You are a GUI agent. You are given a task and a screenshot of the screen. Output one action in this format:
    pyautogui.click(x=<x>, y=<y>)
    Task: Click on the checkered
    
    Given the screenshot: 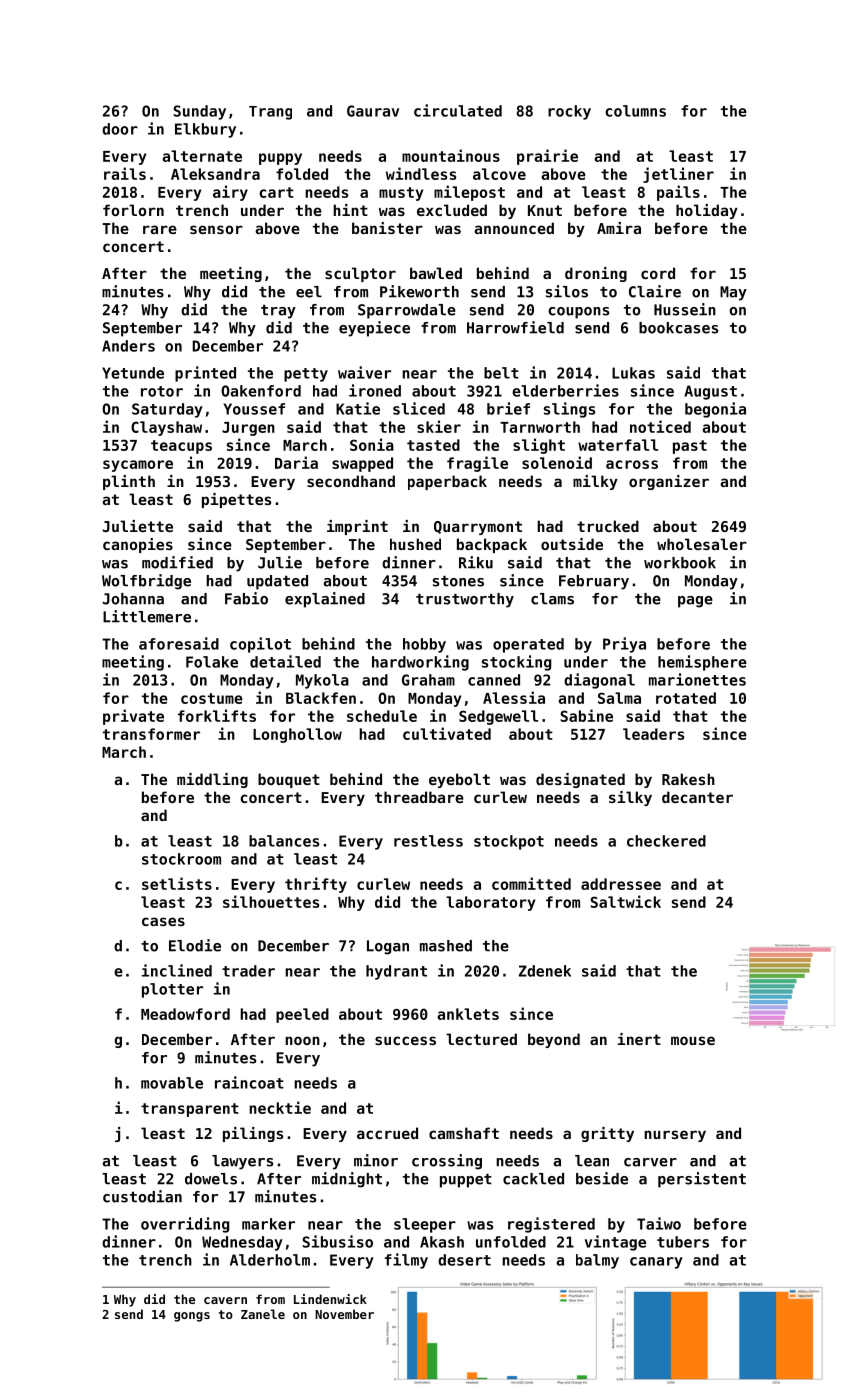 What is the action you would take?
    pyautogui.click(x=666, y=841)
